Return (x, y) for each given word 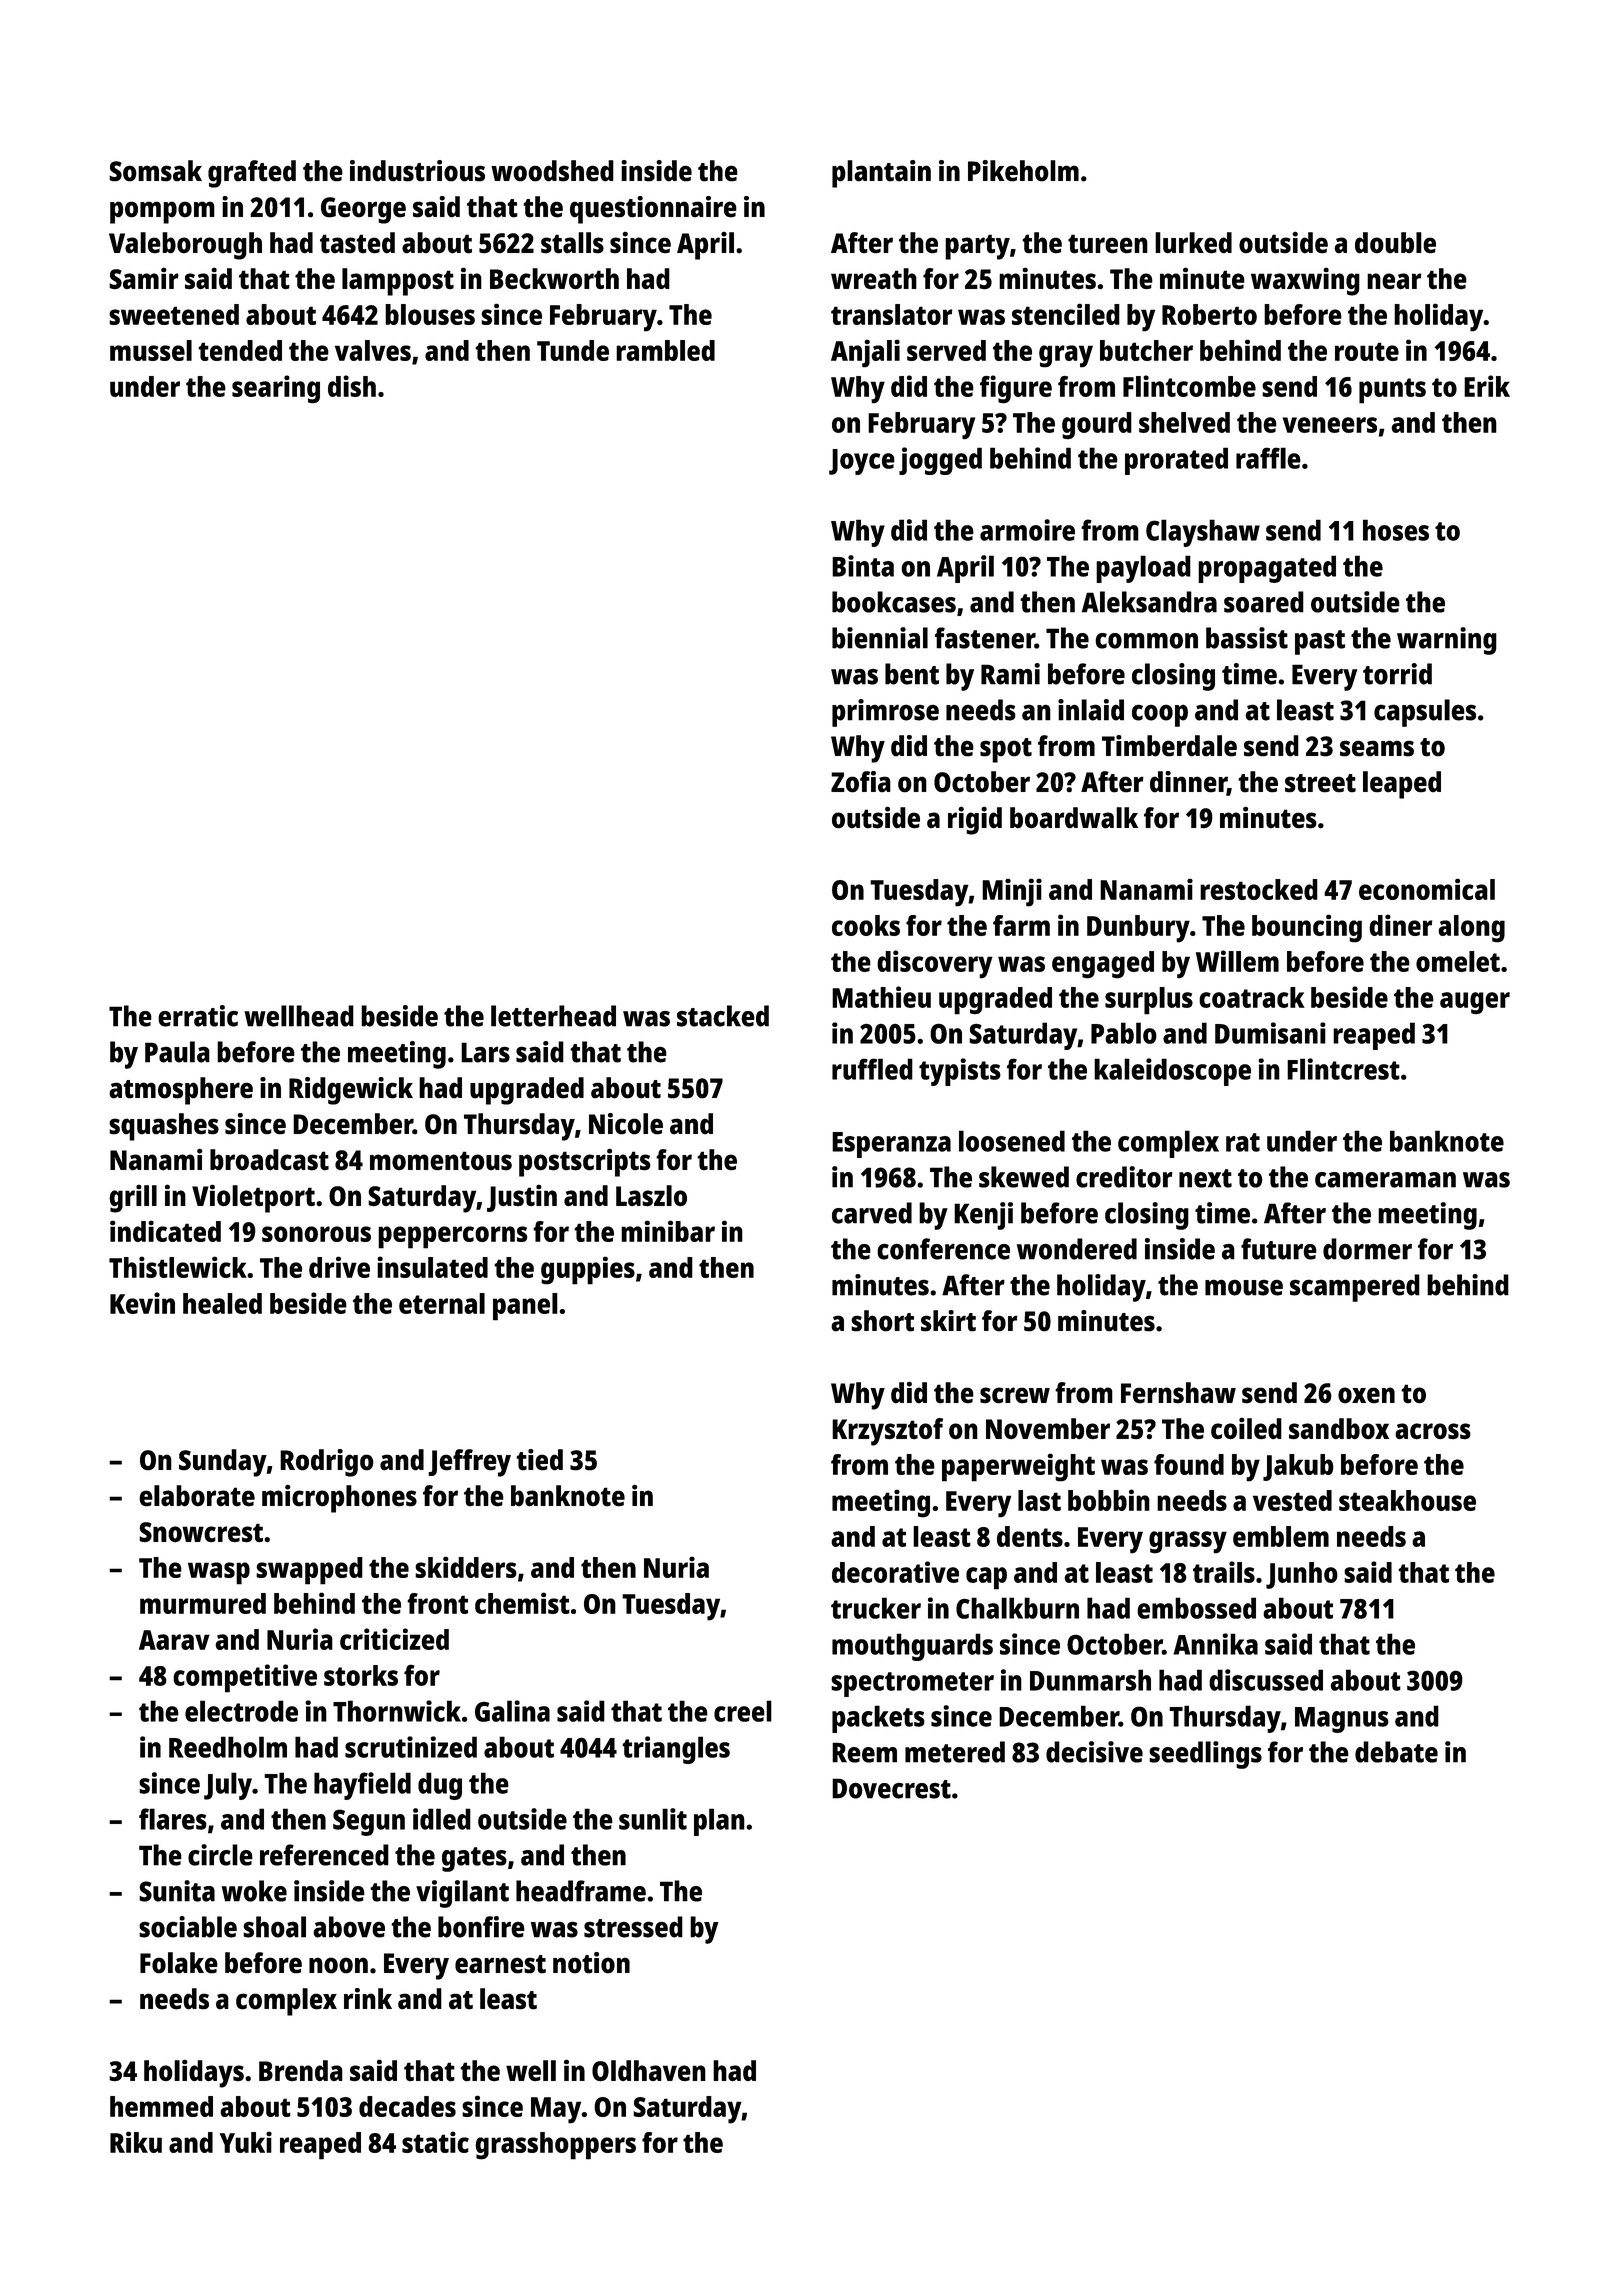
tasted (357, 243)
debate (1396, 1752)
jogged (940, 461)
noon (338, 1965)
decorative (895, 1572)
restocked (1259, 889)
